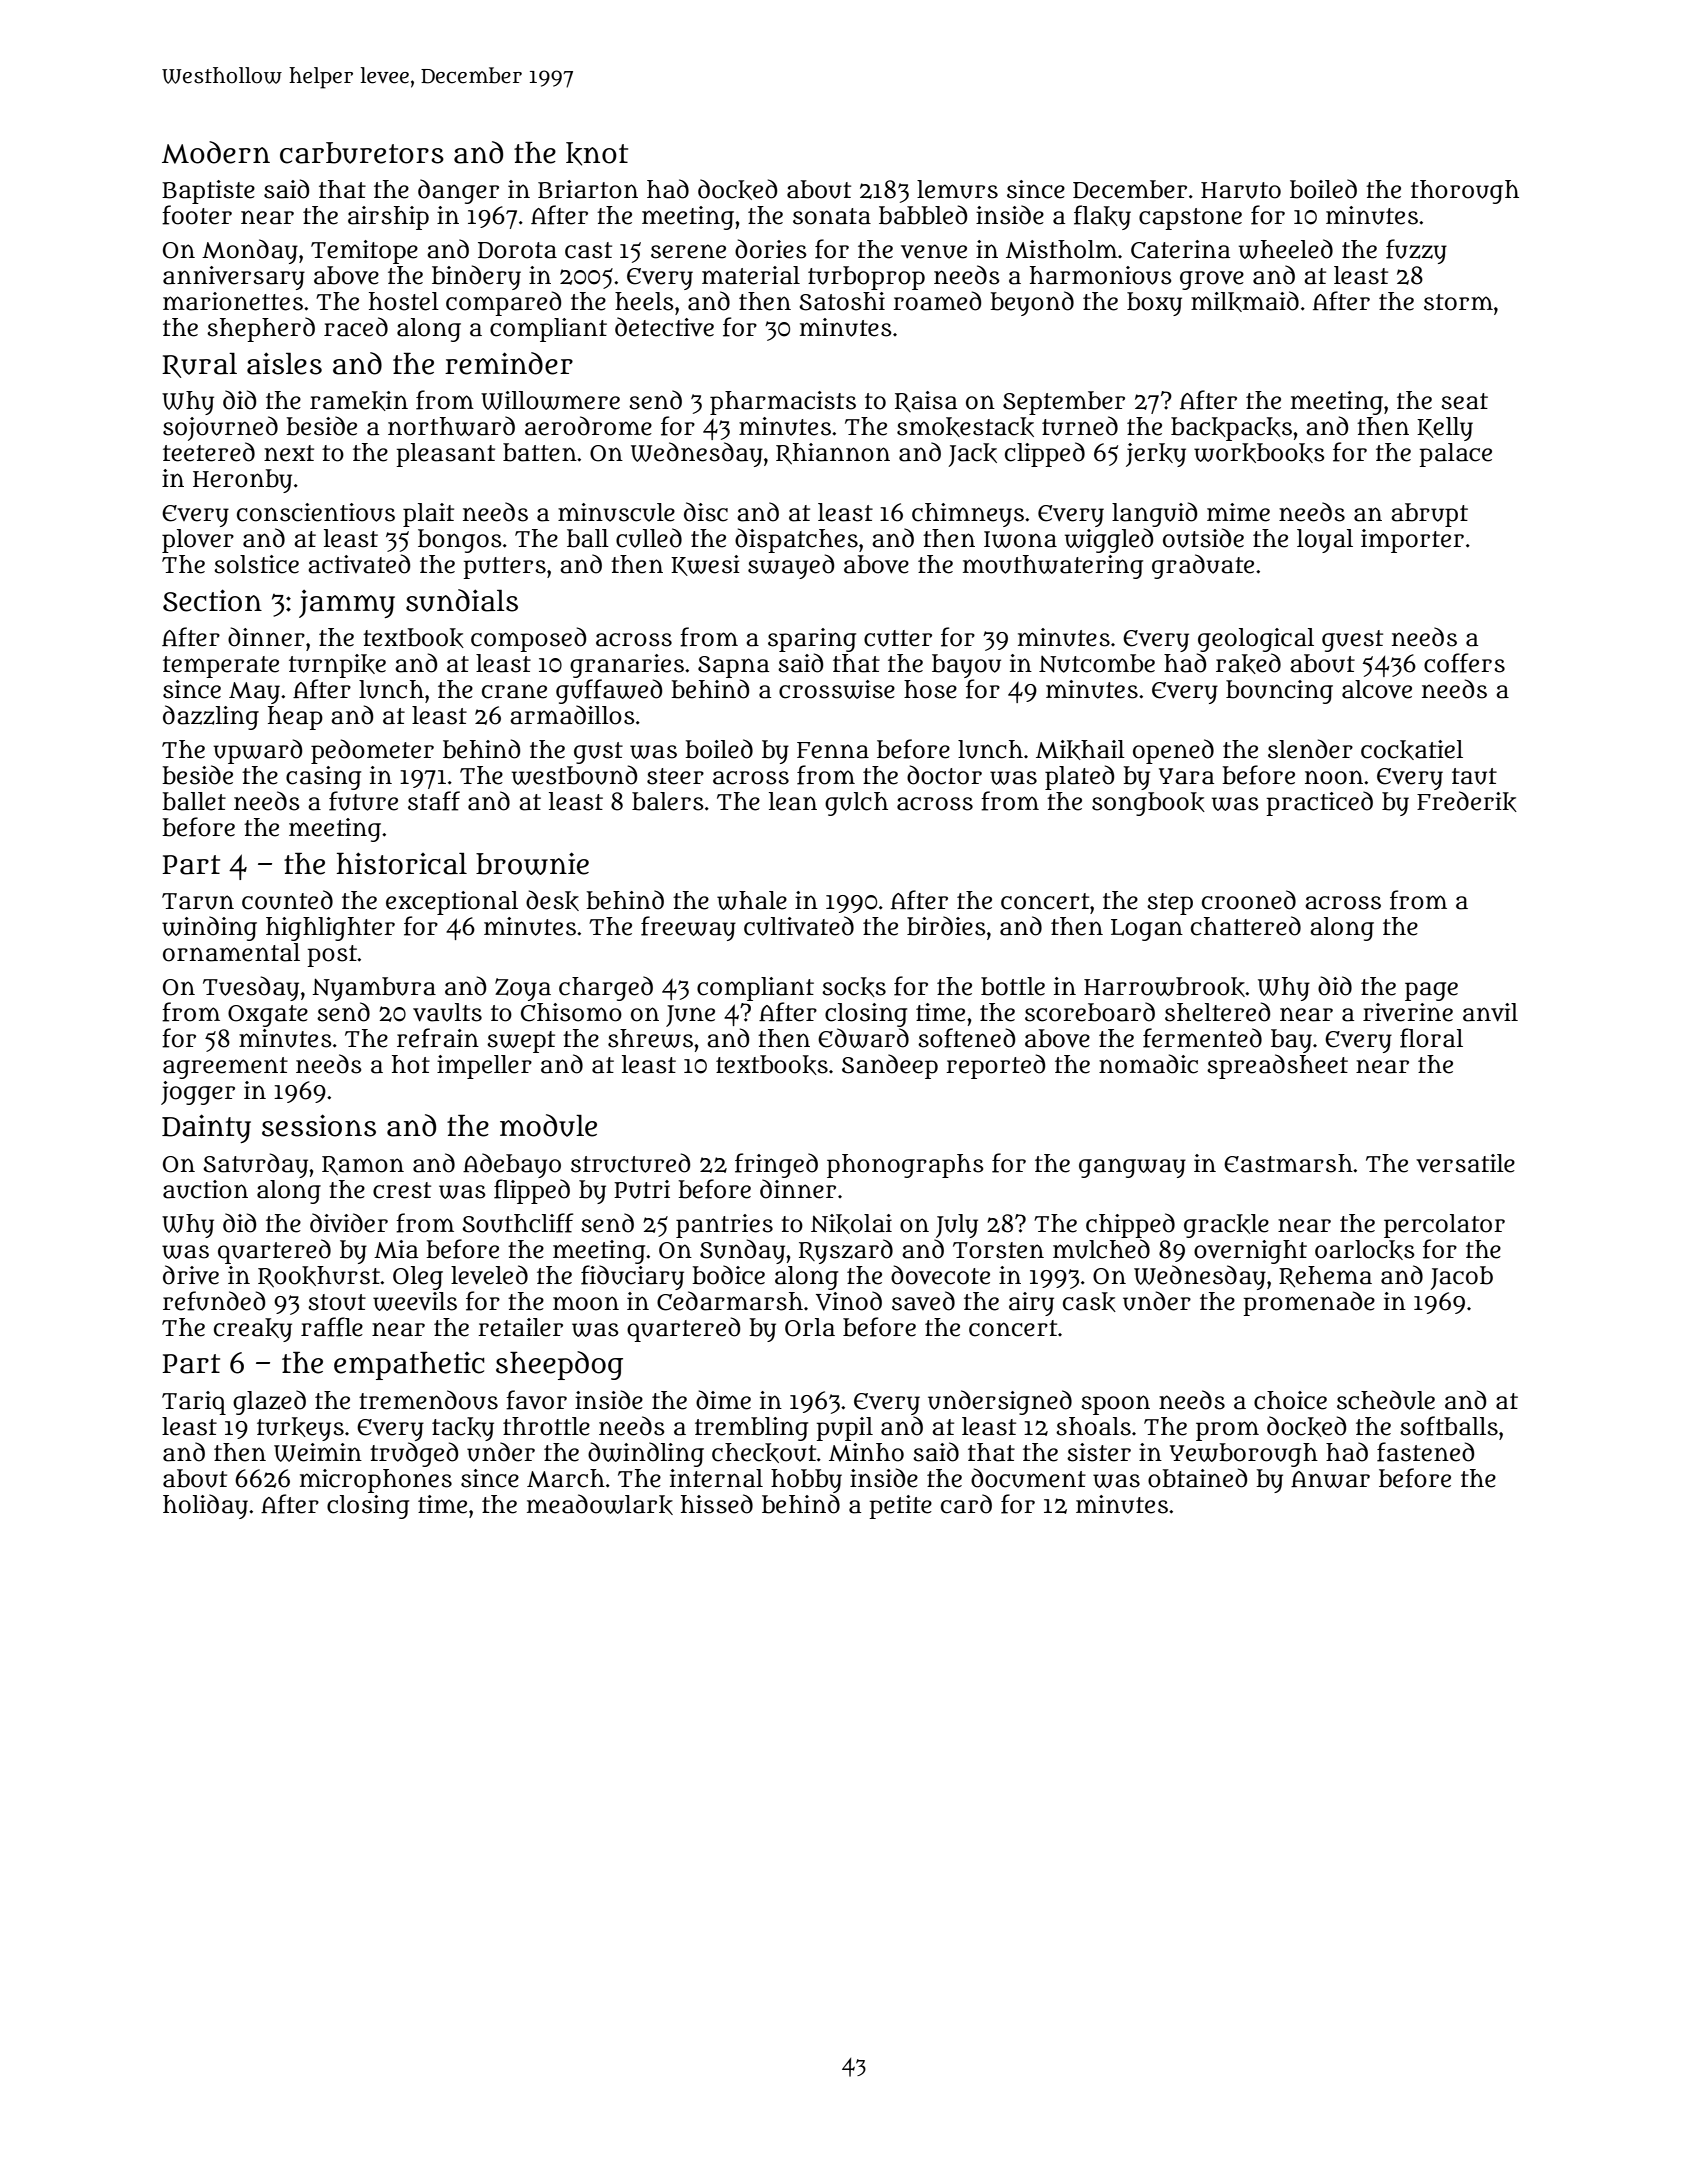  Describe the element at coordinates (771, 249) in the screenshot. I see `dories` at that location.
